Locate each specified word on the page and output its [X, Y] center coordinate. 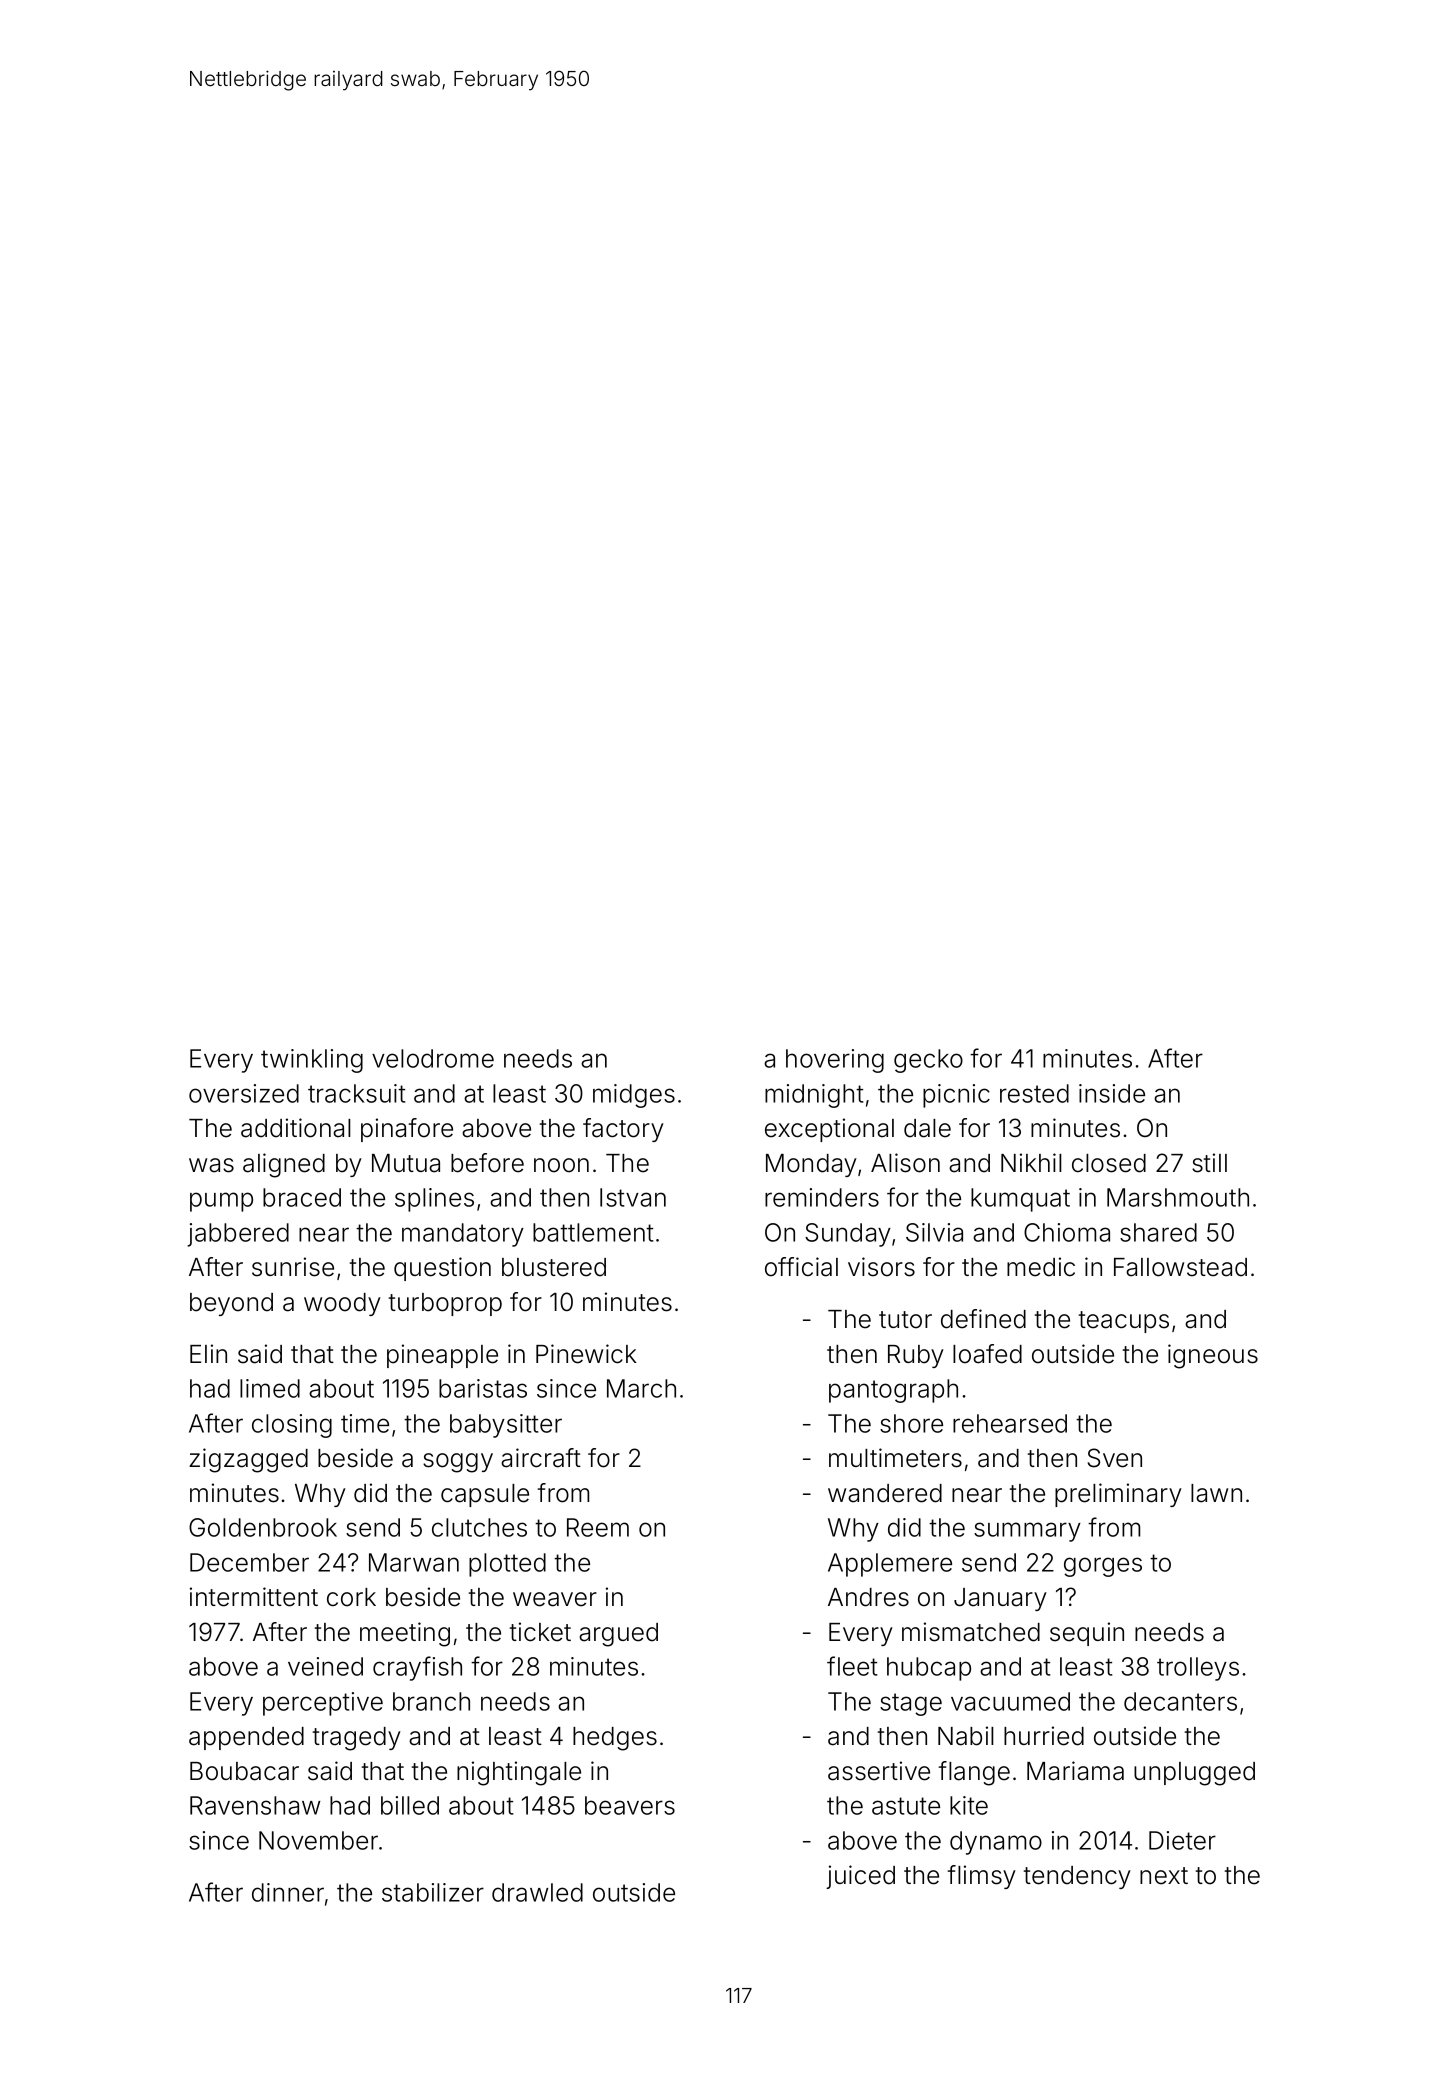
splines [434, 1200]
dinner [288, 1892]
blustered [554, 1267]
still [1209, 1163]
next [1164, 1876]
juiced [860, 1877]
